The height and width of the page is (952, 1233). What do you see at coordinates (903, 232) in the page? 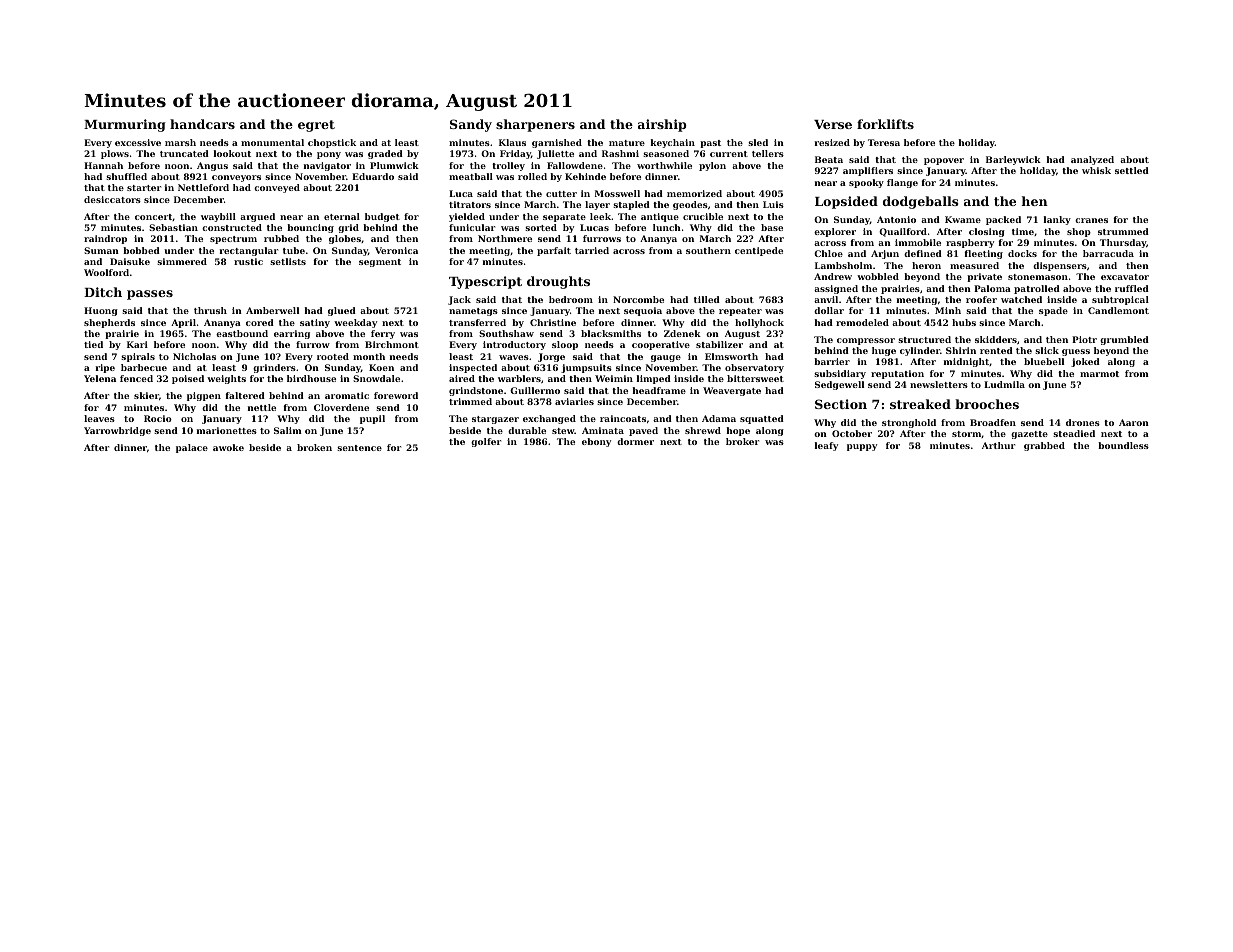
I see `Quailford` at bounding box center [903, 232].
